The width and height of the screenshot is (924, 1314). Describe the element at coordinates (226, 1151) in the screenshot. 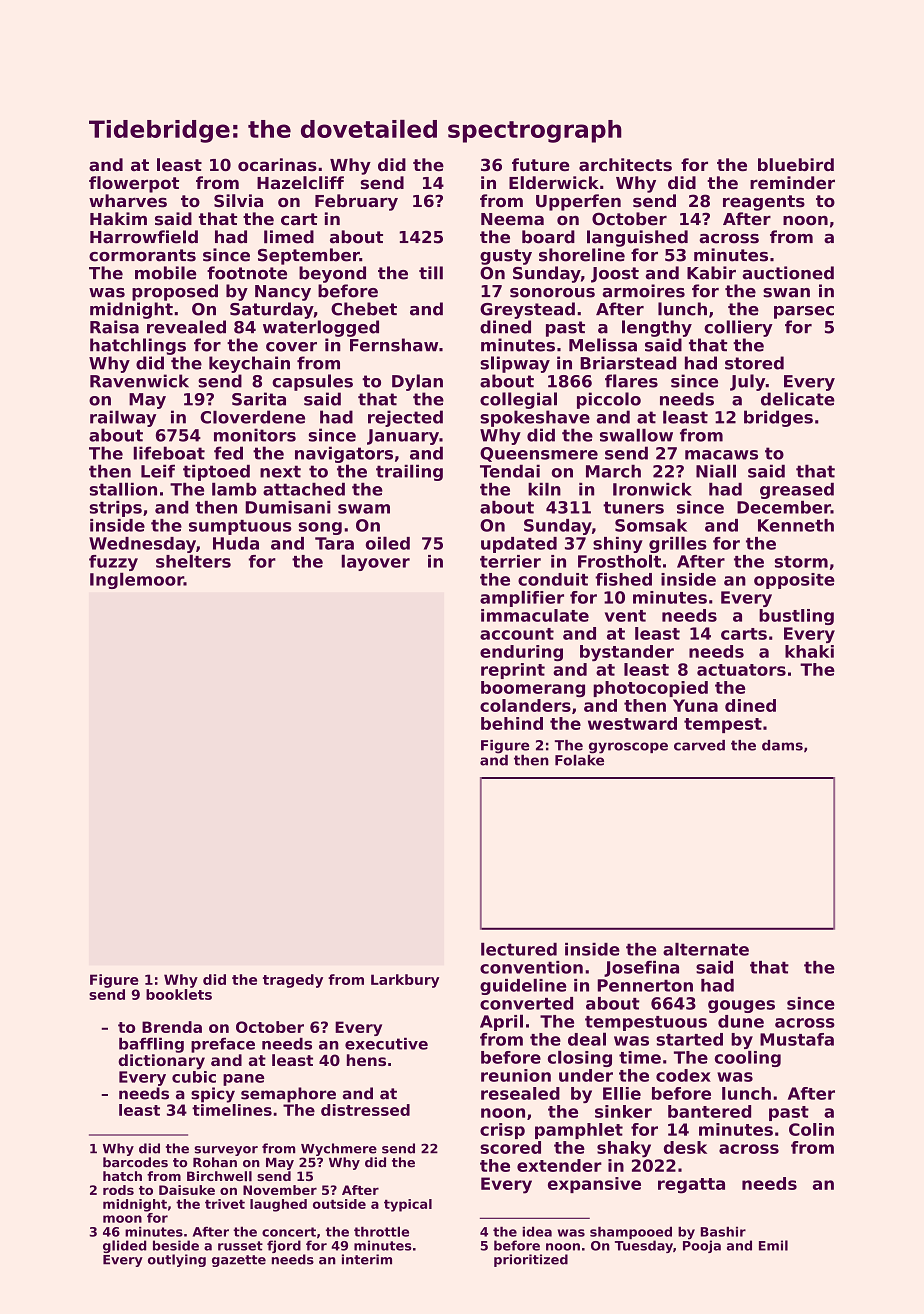

I see `surveyor` at that location.
